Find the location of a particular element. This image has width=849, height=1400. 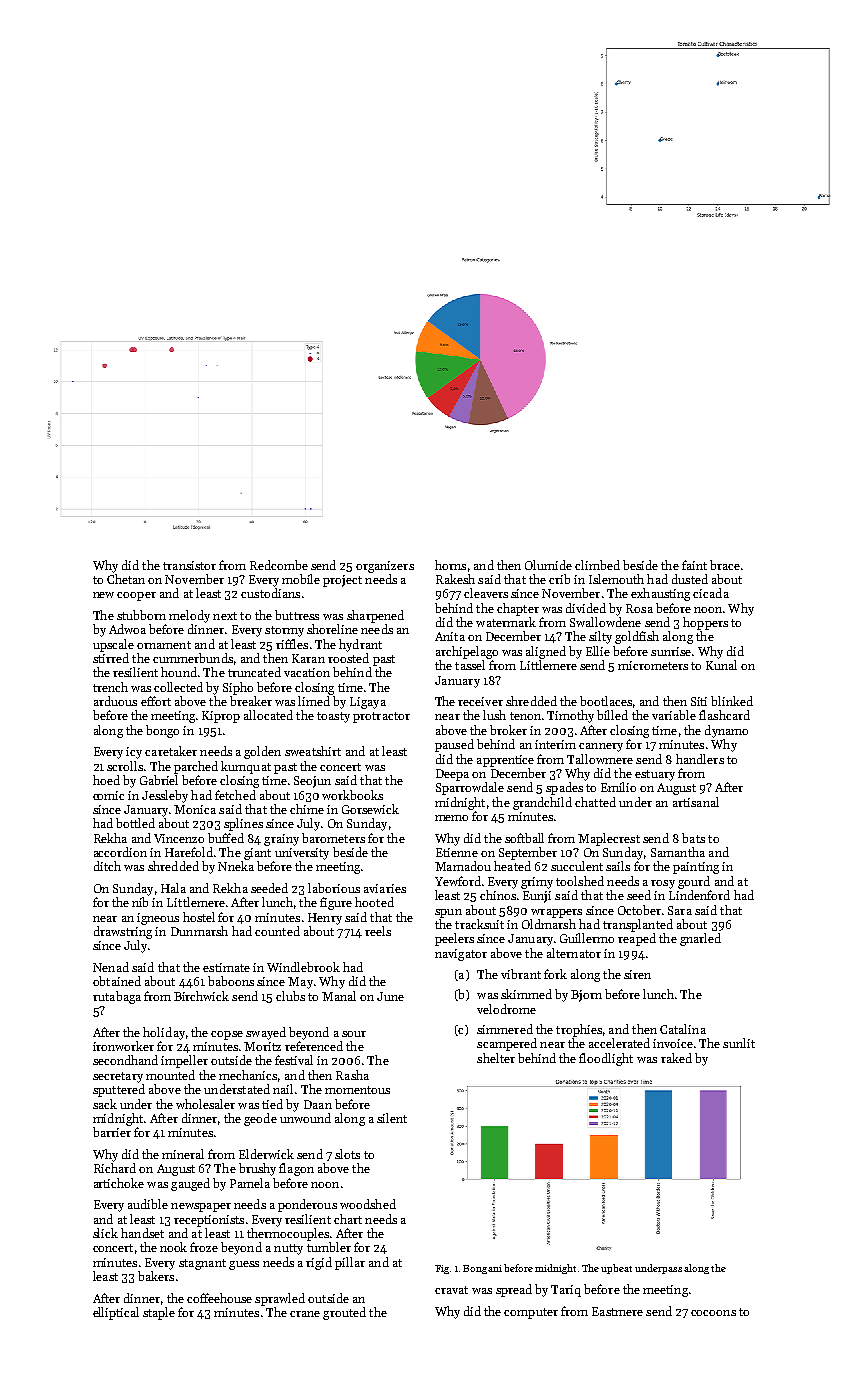

organizers is located at coordinates (385, 567).
